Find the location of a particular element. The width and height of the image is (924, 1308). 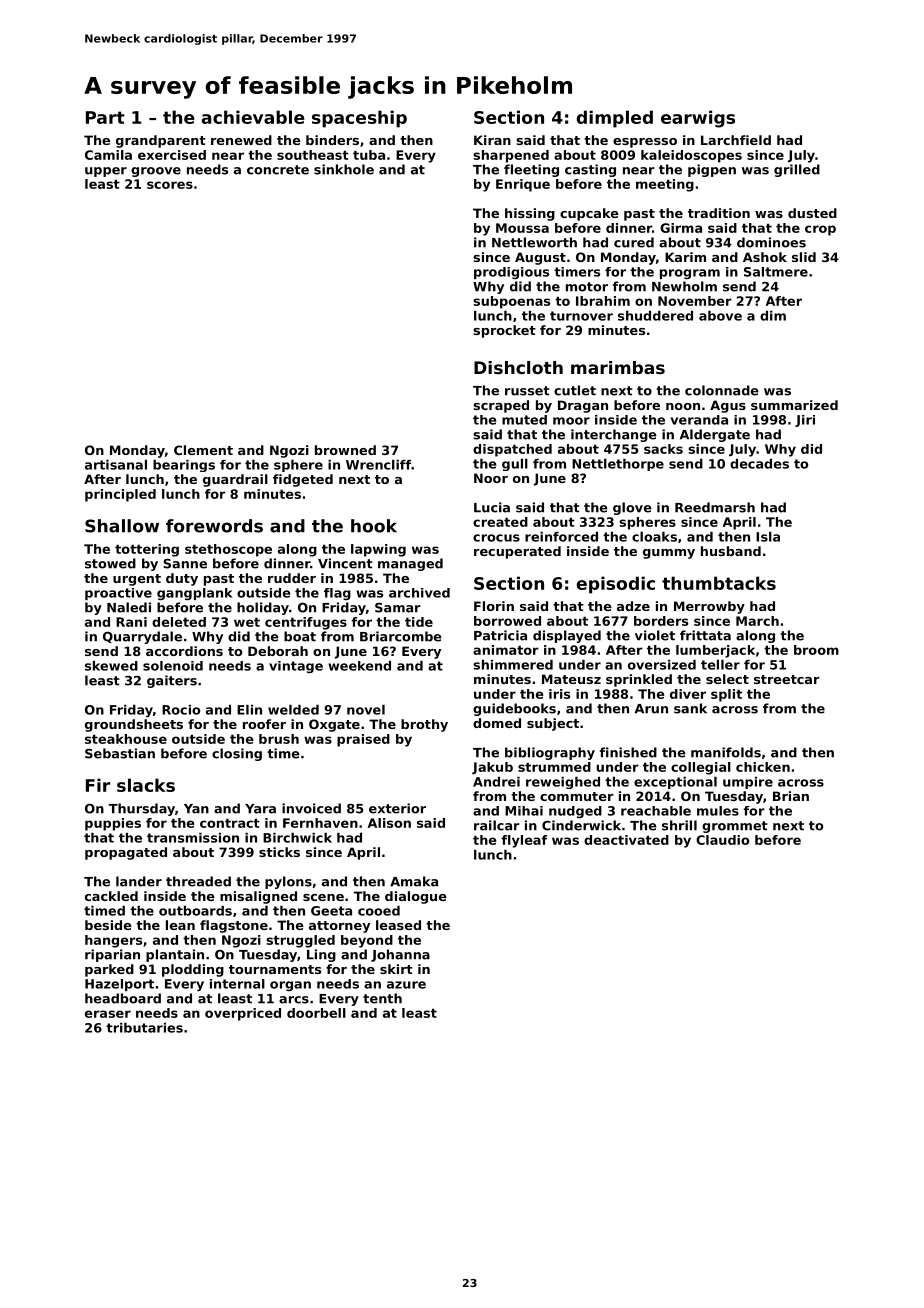

scene is located at coordinates (323, 897).
